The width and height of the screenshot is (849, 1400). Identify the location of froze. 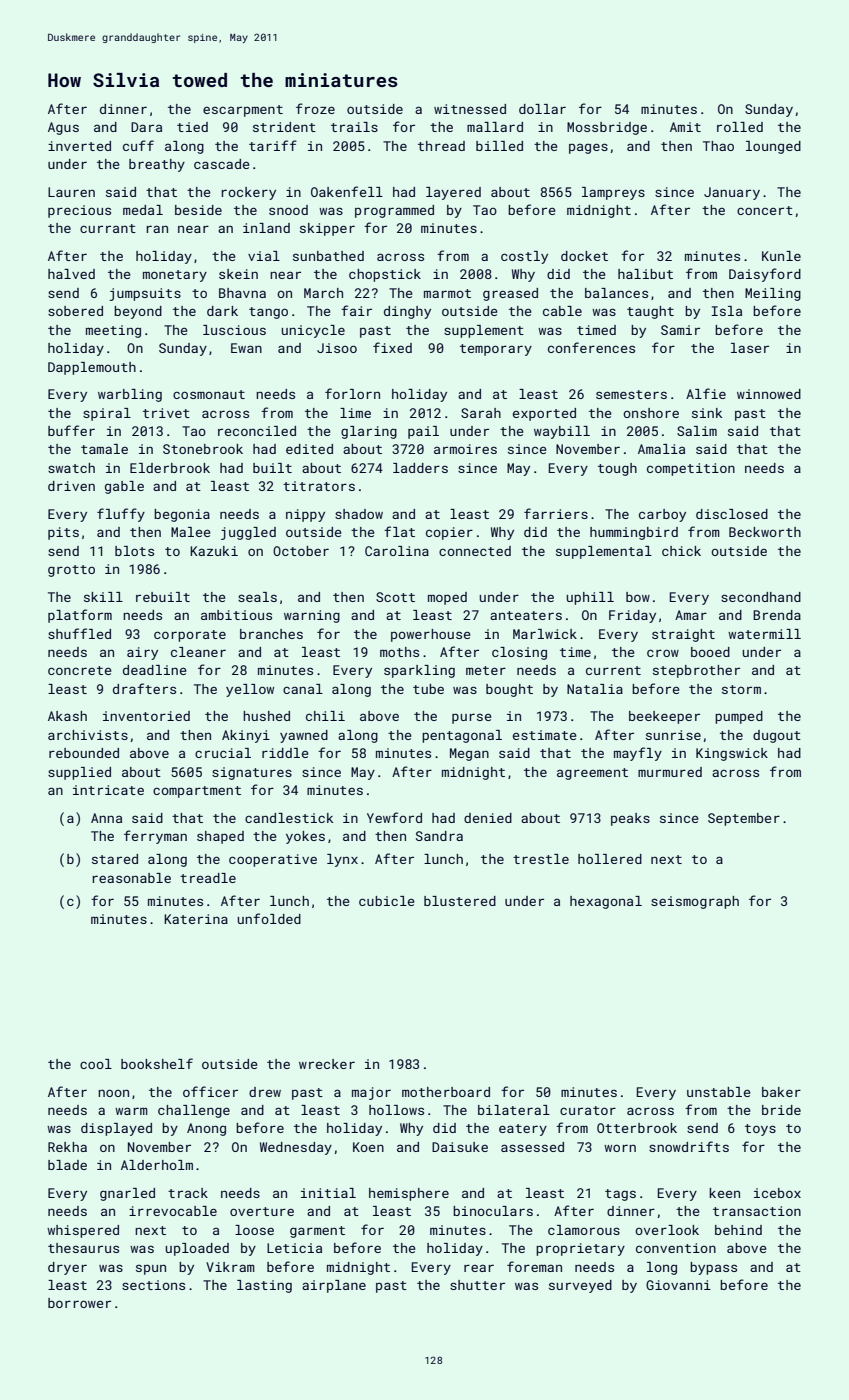
(315, 108).
